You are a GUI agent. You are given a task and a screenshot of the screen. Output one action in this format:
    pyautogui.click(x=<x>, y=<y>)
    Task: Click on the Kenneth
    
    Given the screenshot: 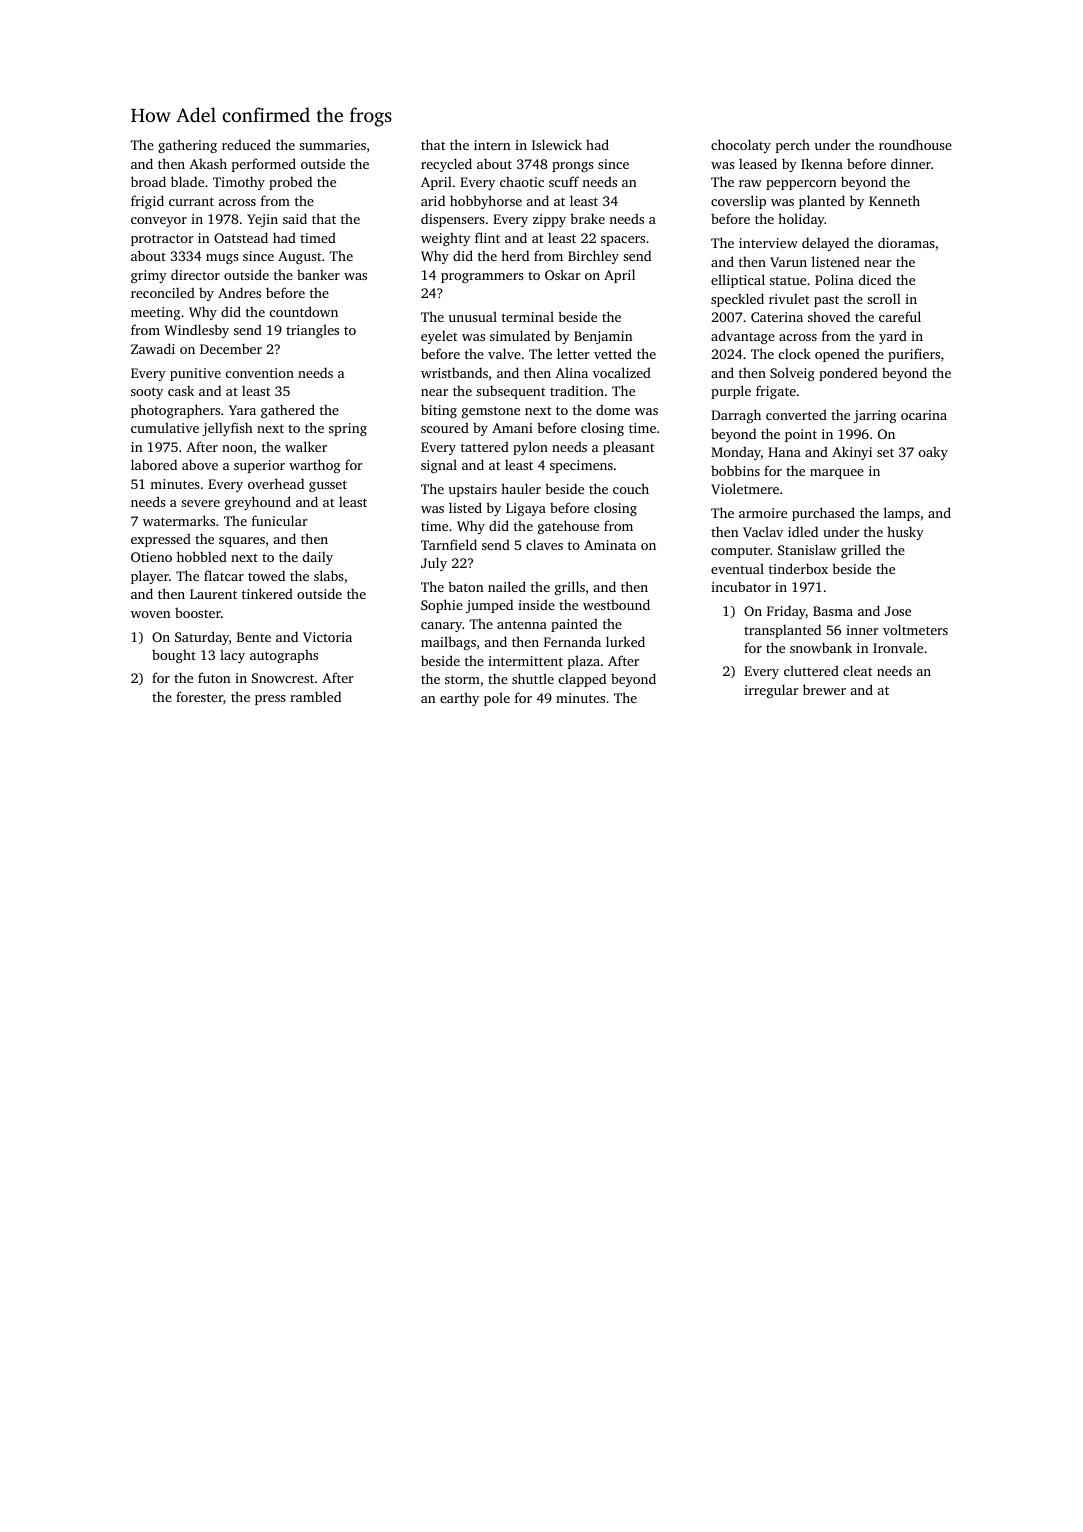 What is the action you would take?
    pyautogui.click(x=894, y=200)
